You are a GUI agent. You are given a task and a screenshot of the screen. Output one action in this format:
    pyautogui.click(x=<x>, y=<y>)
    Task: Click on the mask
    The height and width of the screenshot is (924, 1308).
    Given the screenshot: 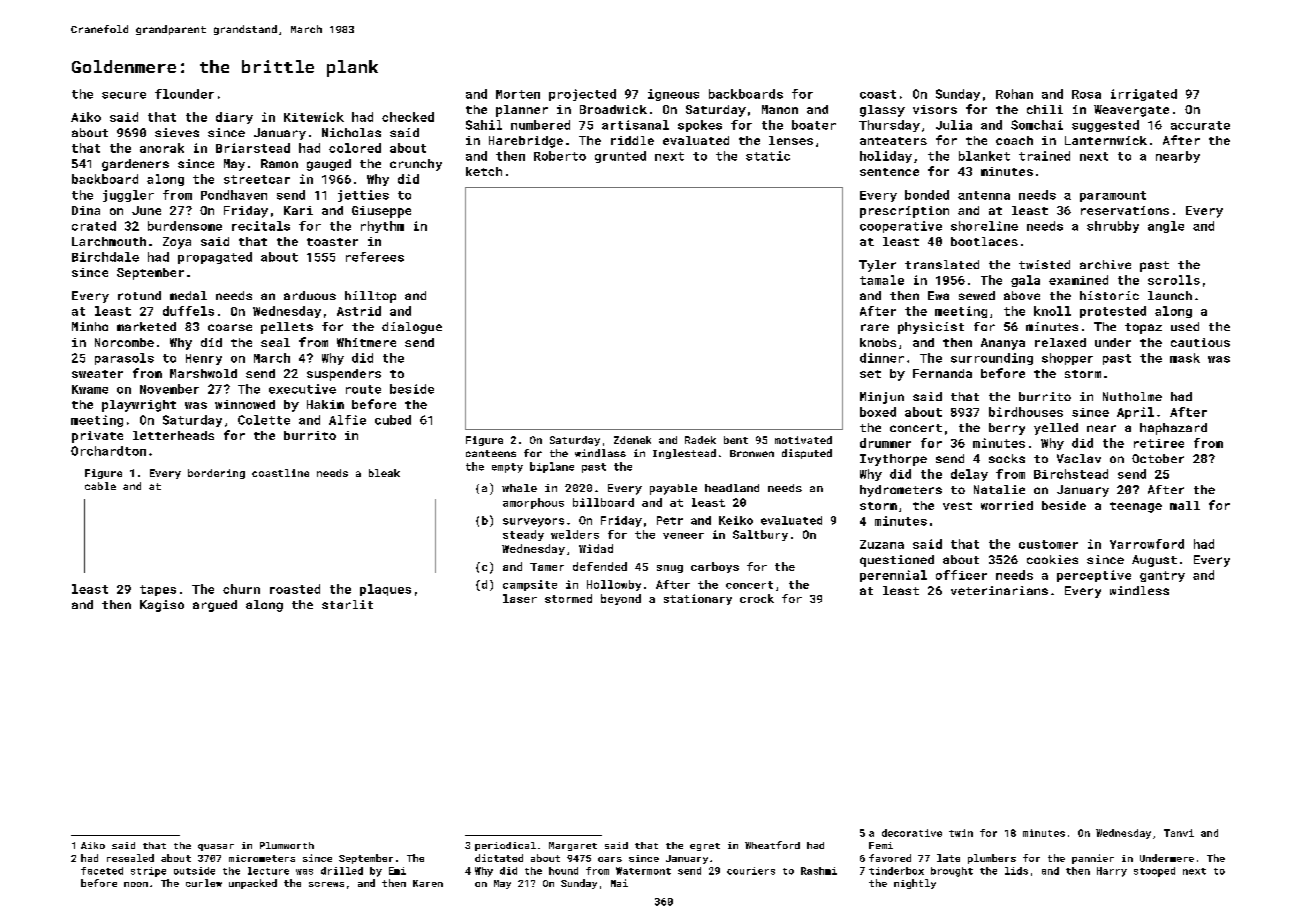 What is the action you would take?
    pyautogui.click(x=1185, y=358)
